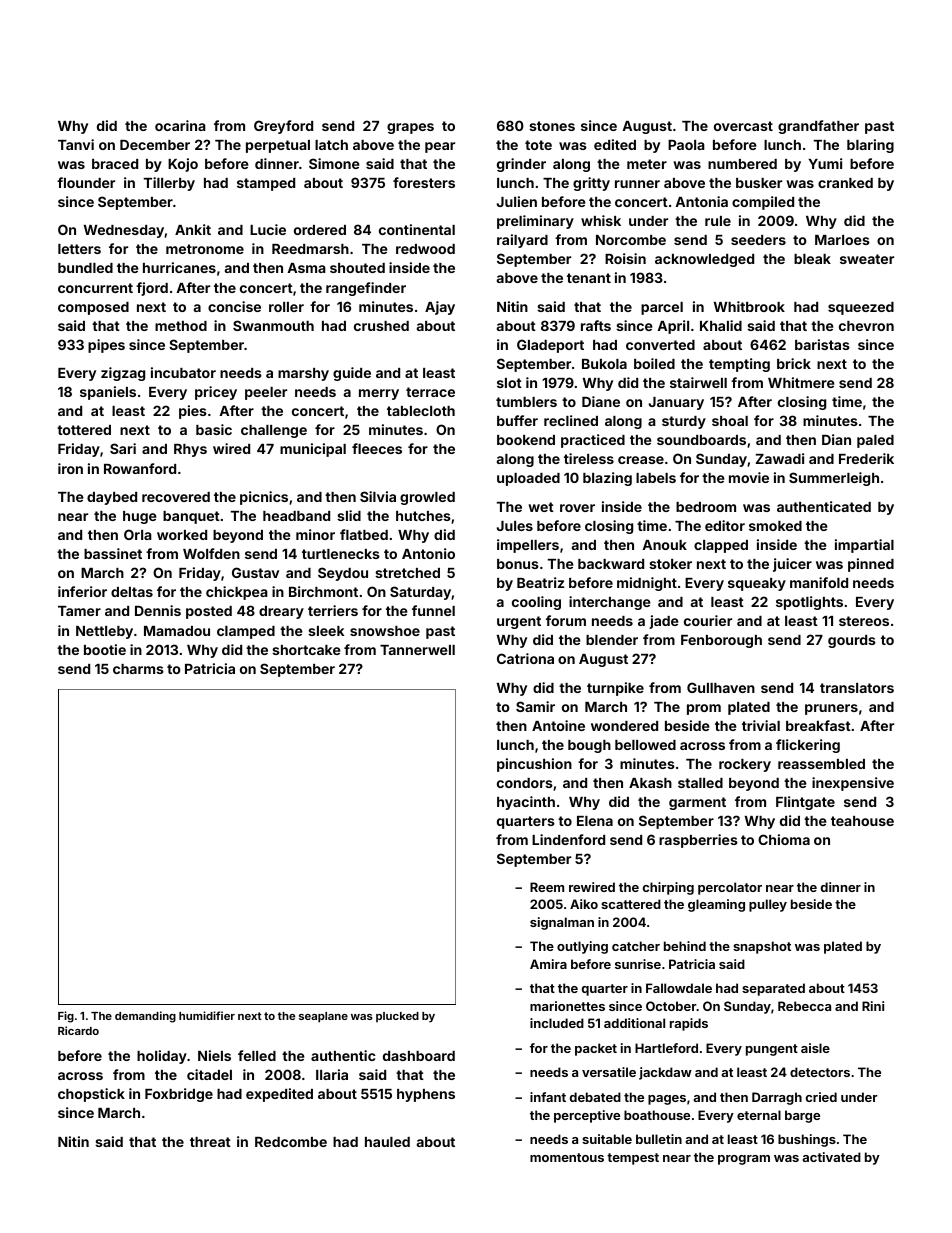 The height and width of the page is (1233, 952). I want to click on demanding, so click(145, 1017).
